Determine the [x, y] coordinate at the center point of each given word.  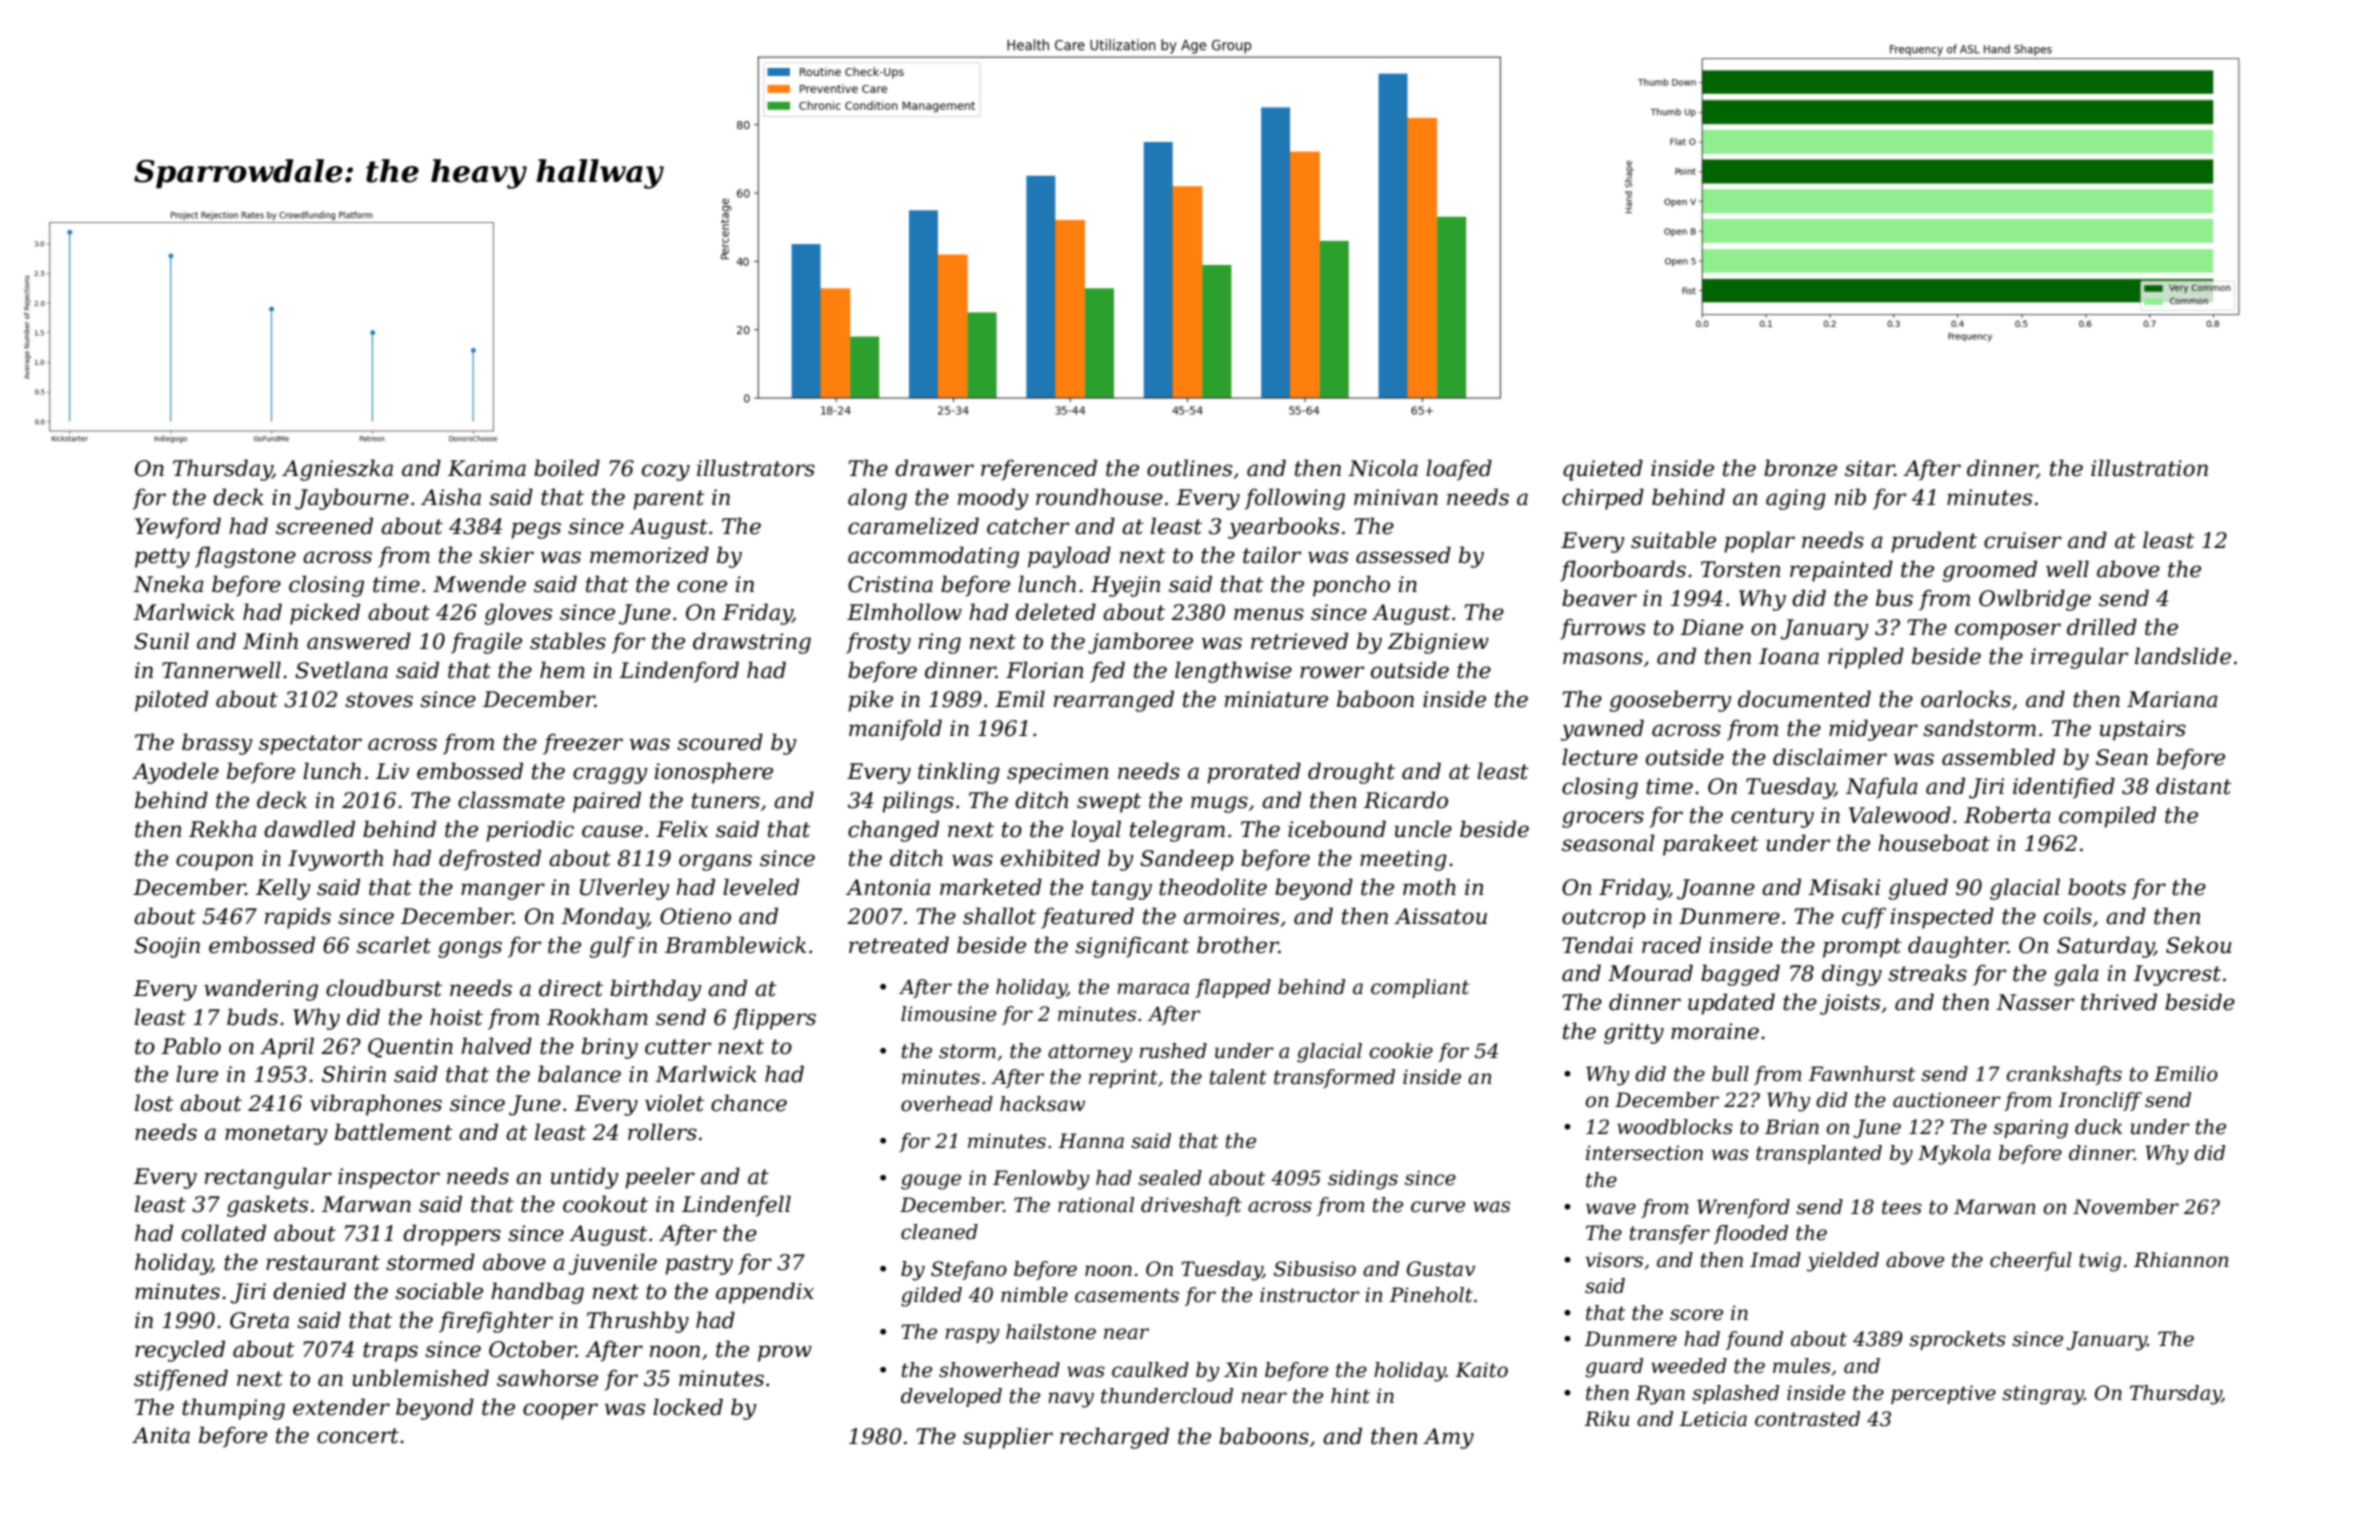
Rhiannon [2181, 1260]
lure [197, 1074]
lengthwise [1233, 672]
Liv [392, 771]
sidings [1363, 1180]
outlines [1189, 468]
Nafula [1882, 788]
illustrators [756, 468]
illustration [2149, 468]
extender [341, 1407]
